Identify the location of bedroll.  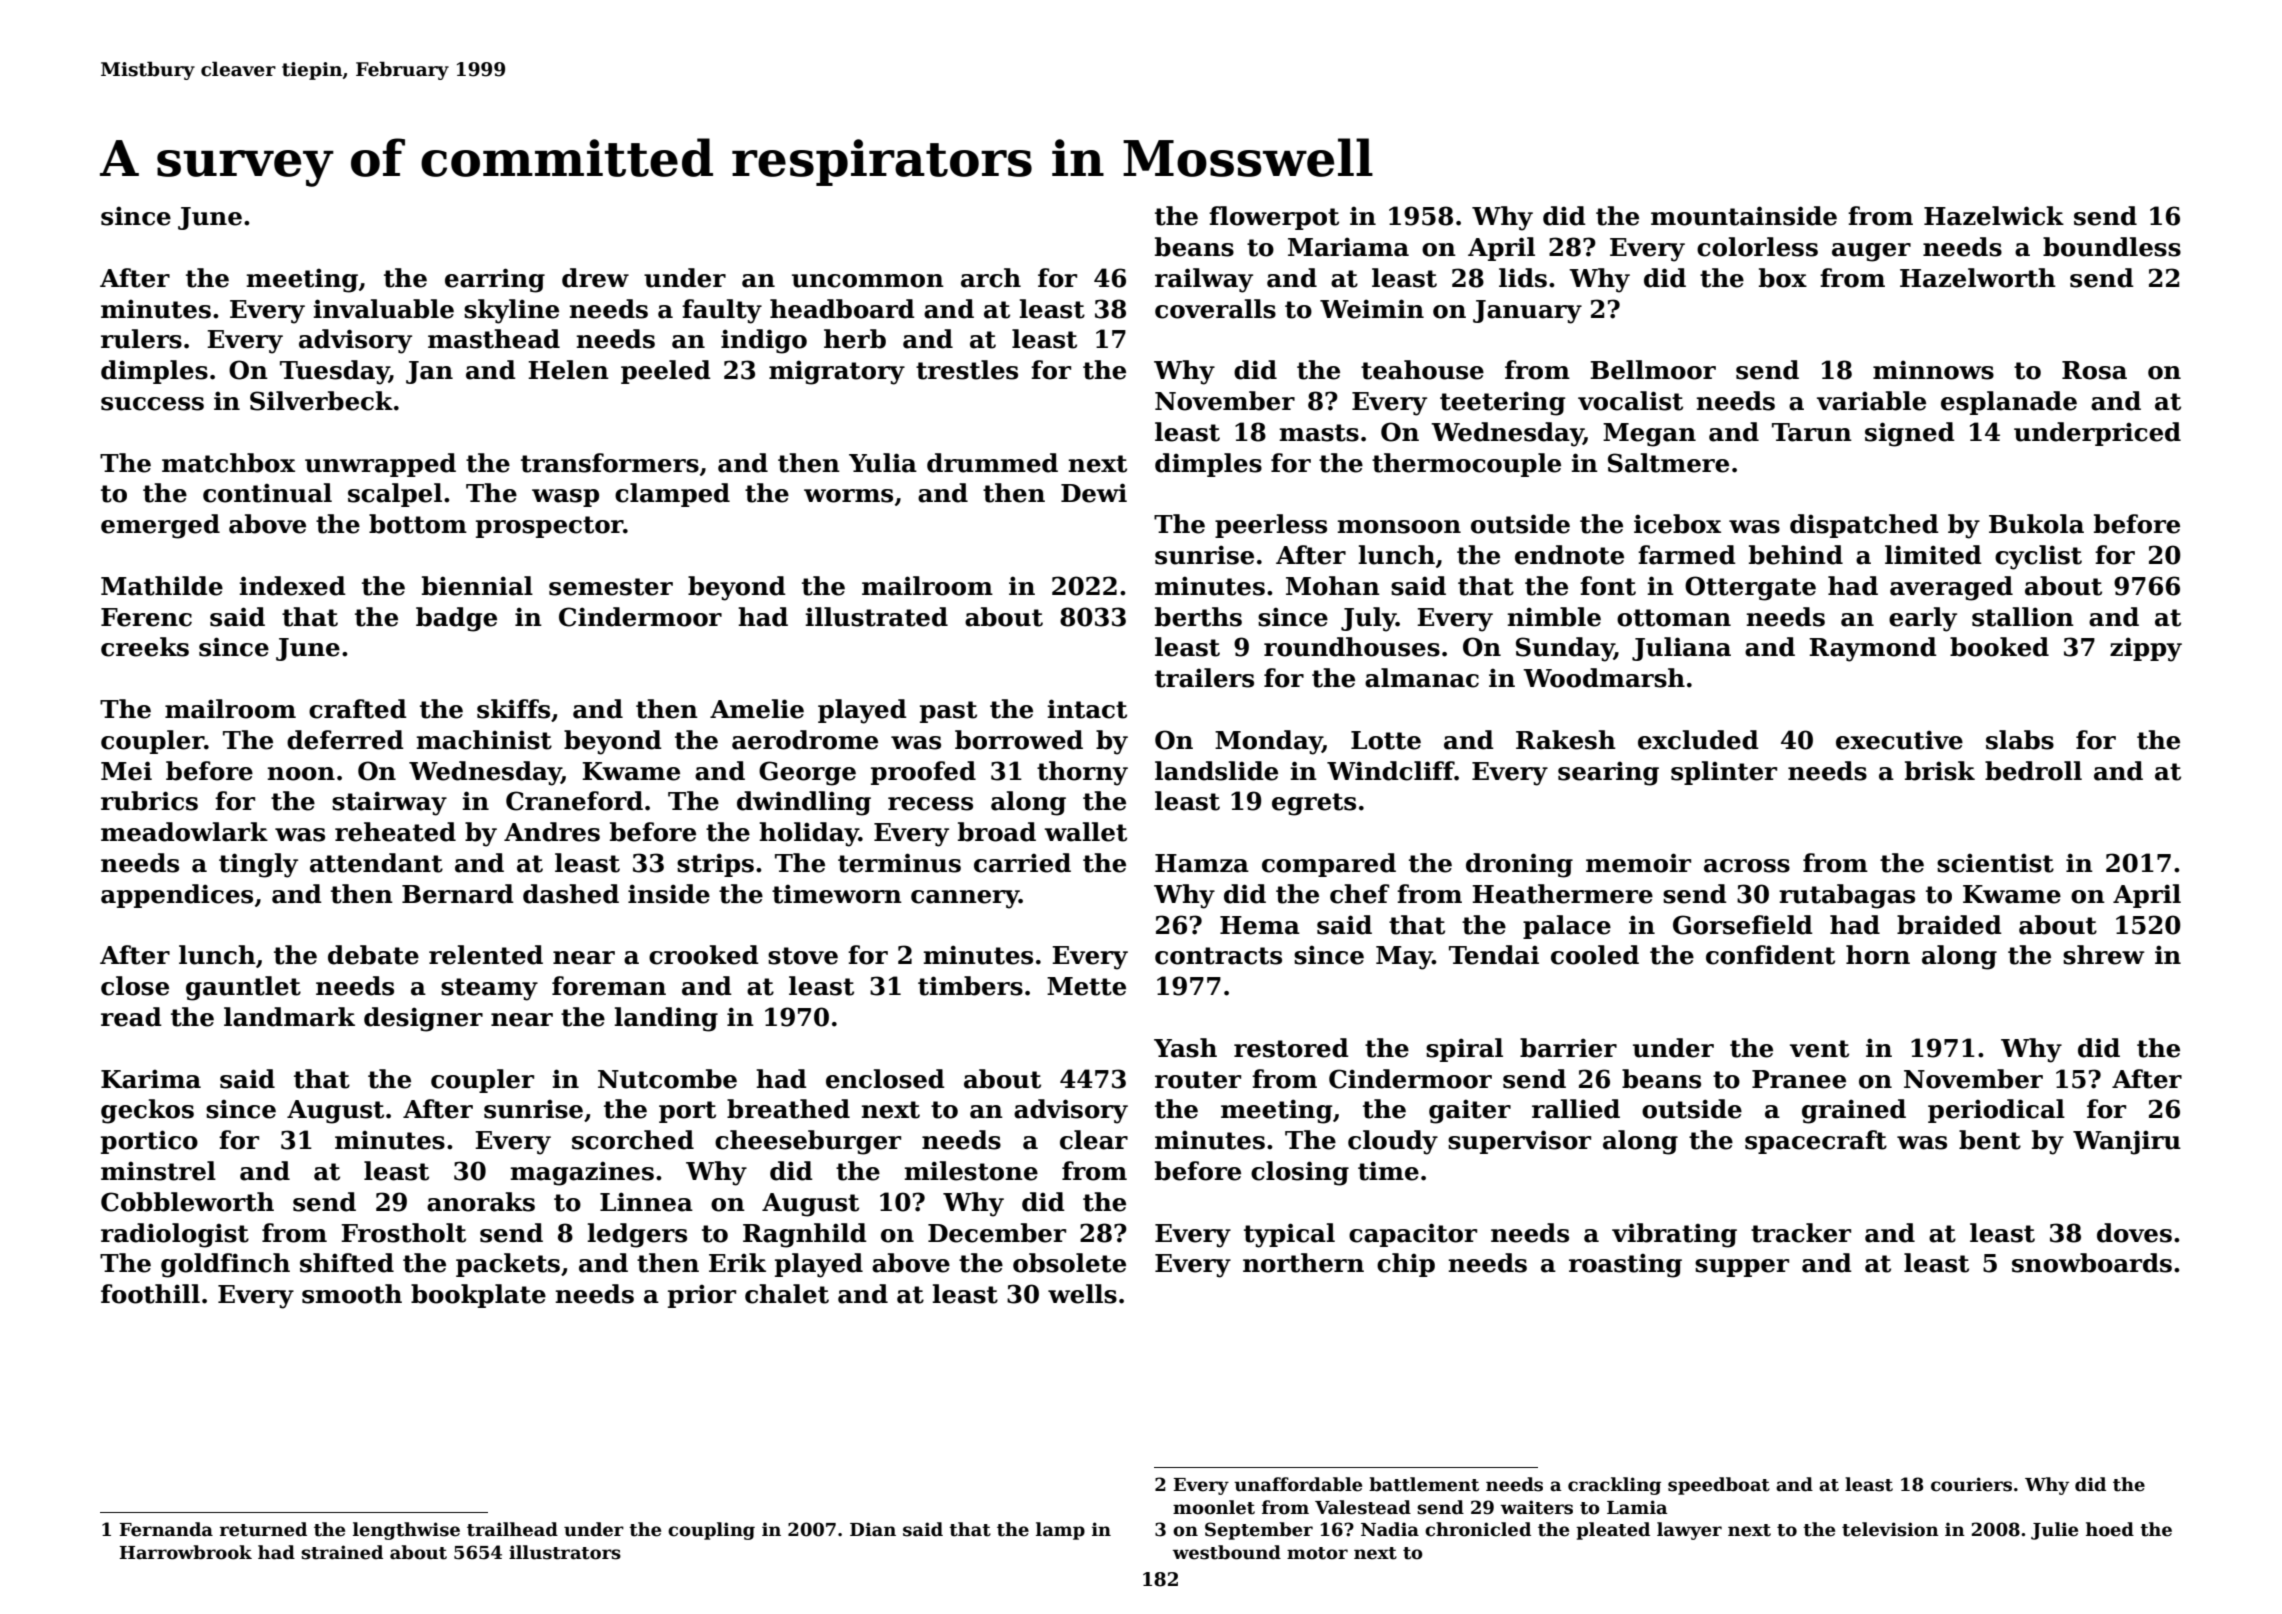
(2033, 771).
